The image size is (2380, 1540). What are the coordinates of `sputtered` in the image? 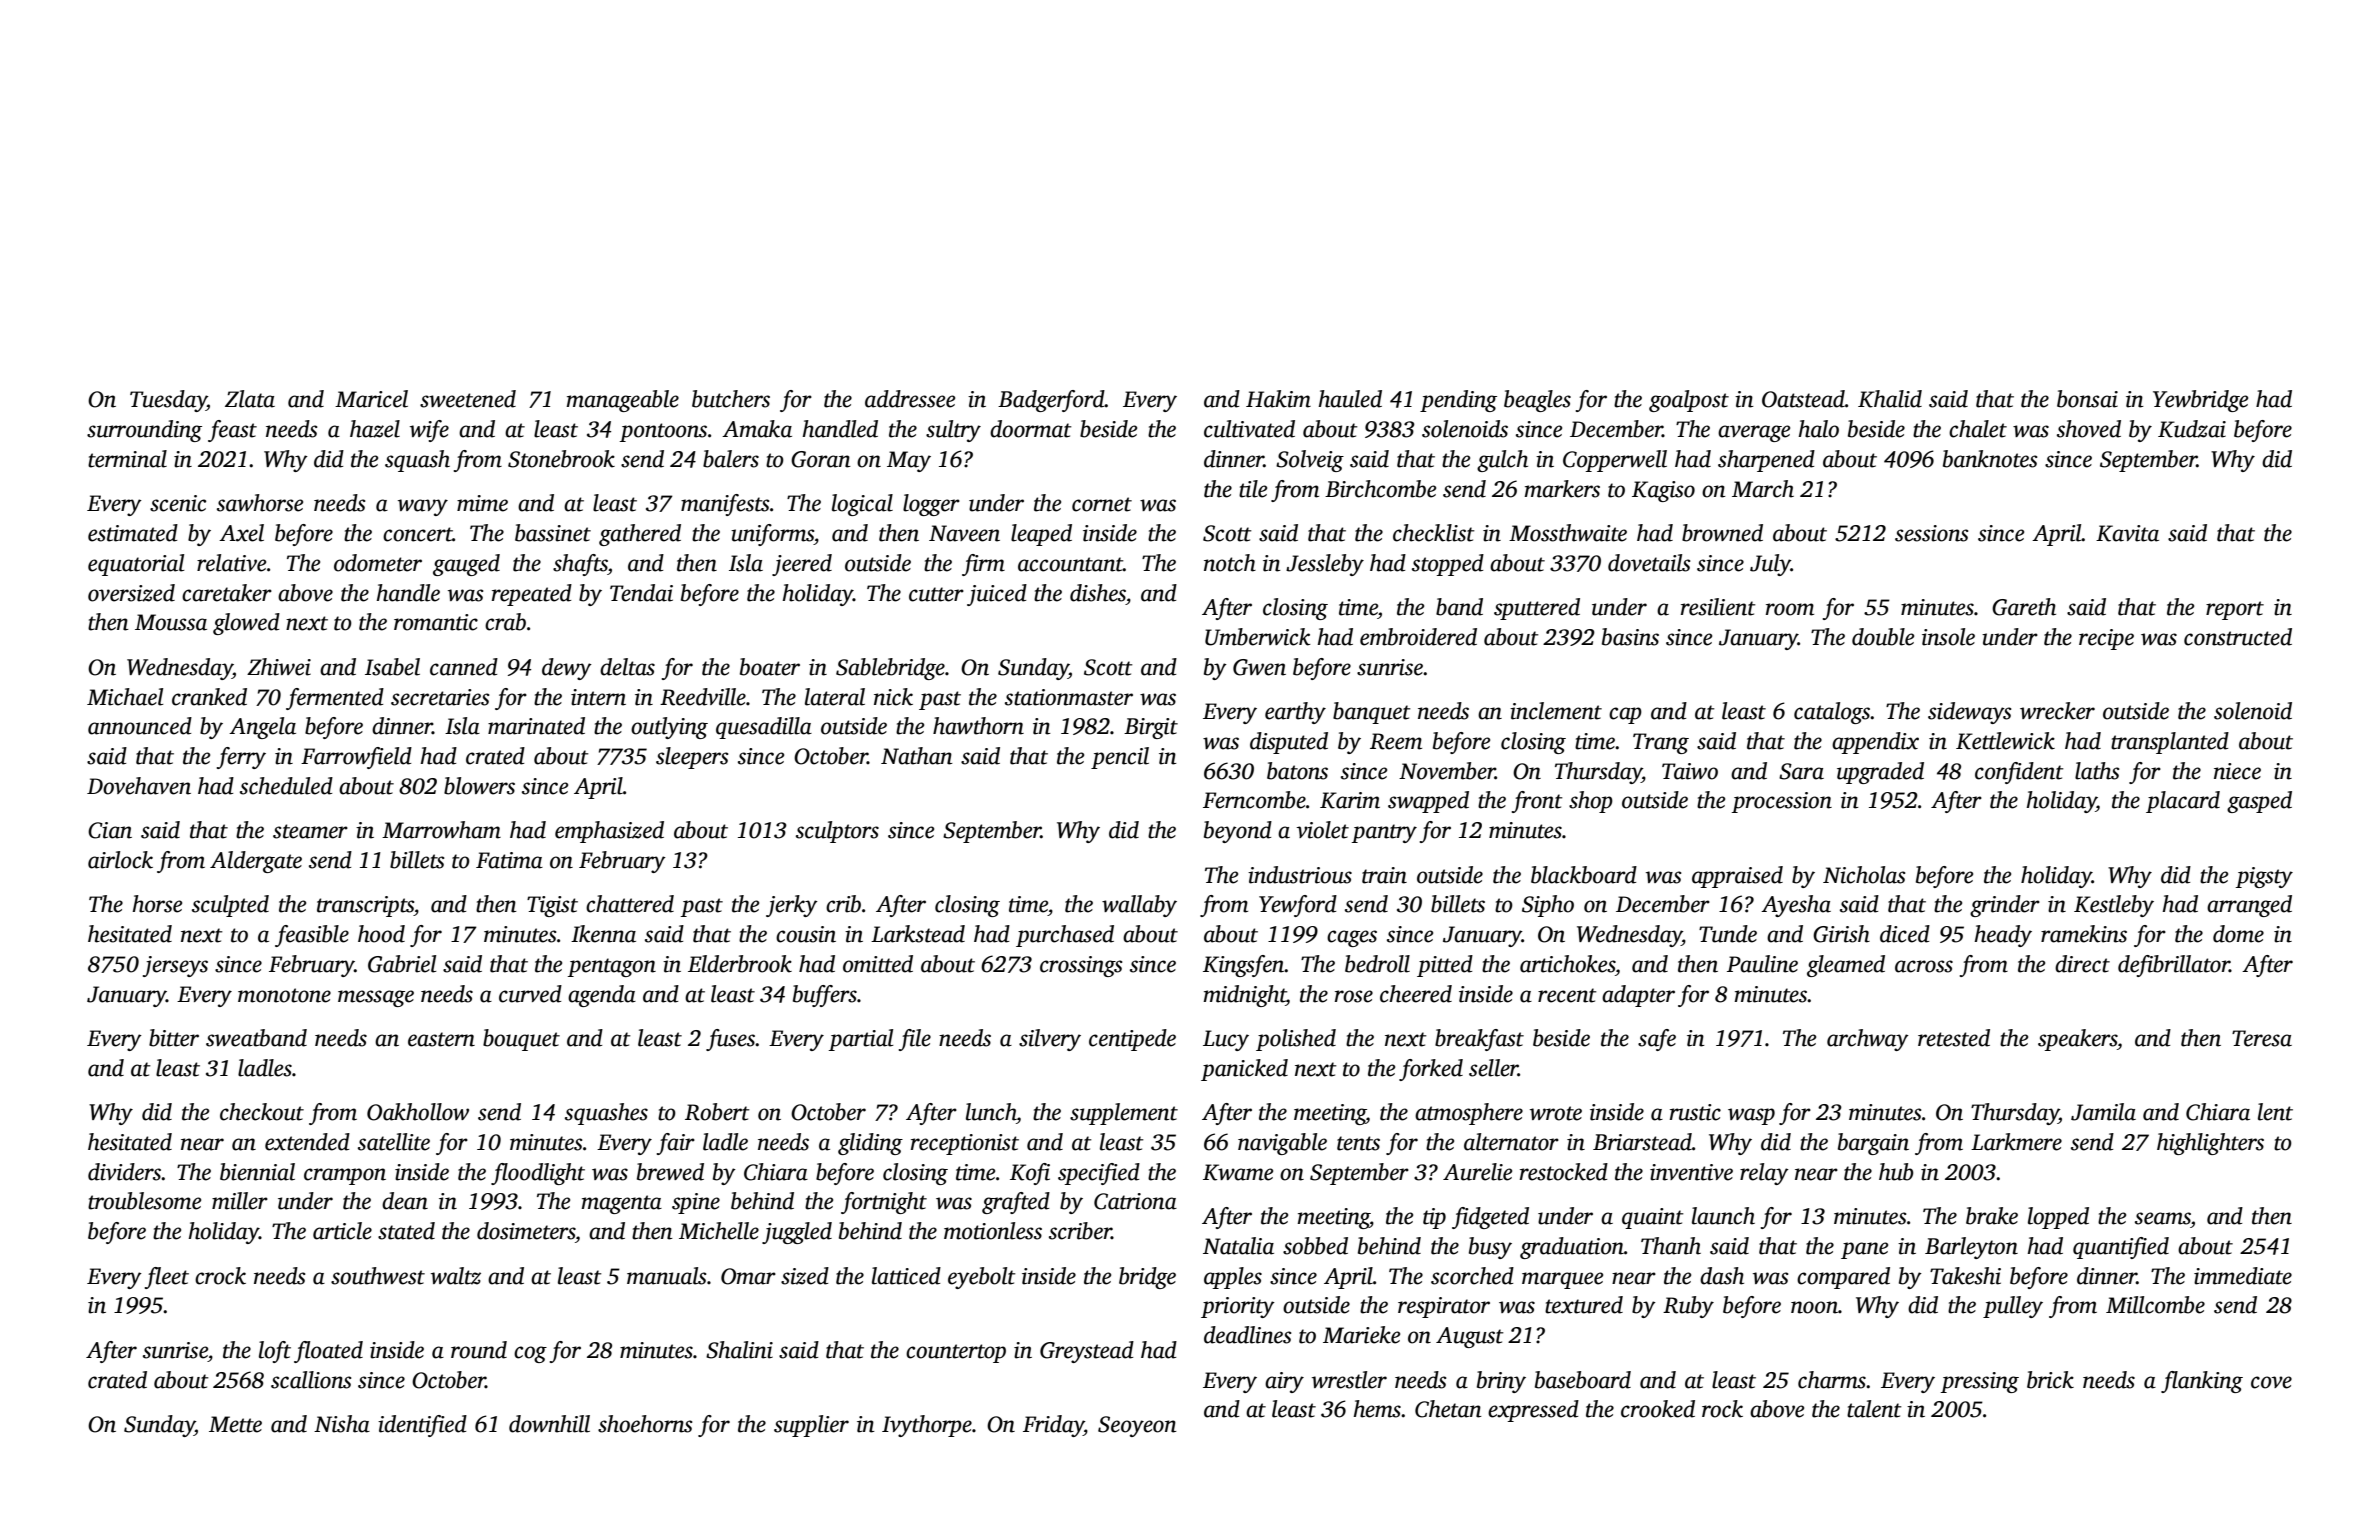 It's located at (1537, 609).
